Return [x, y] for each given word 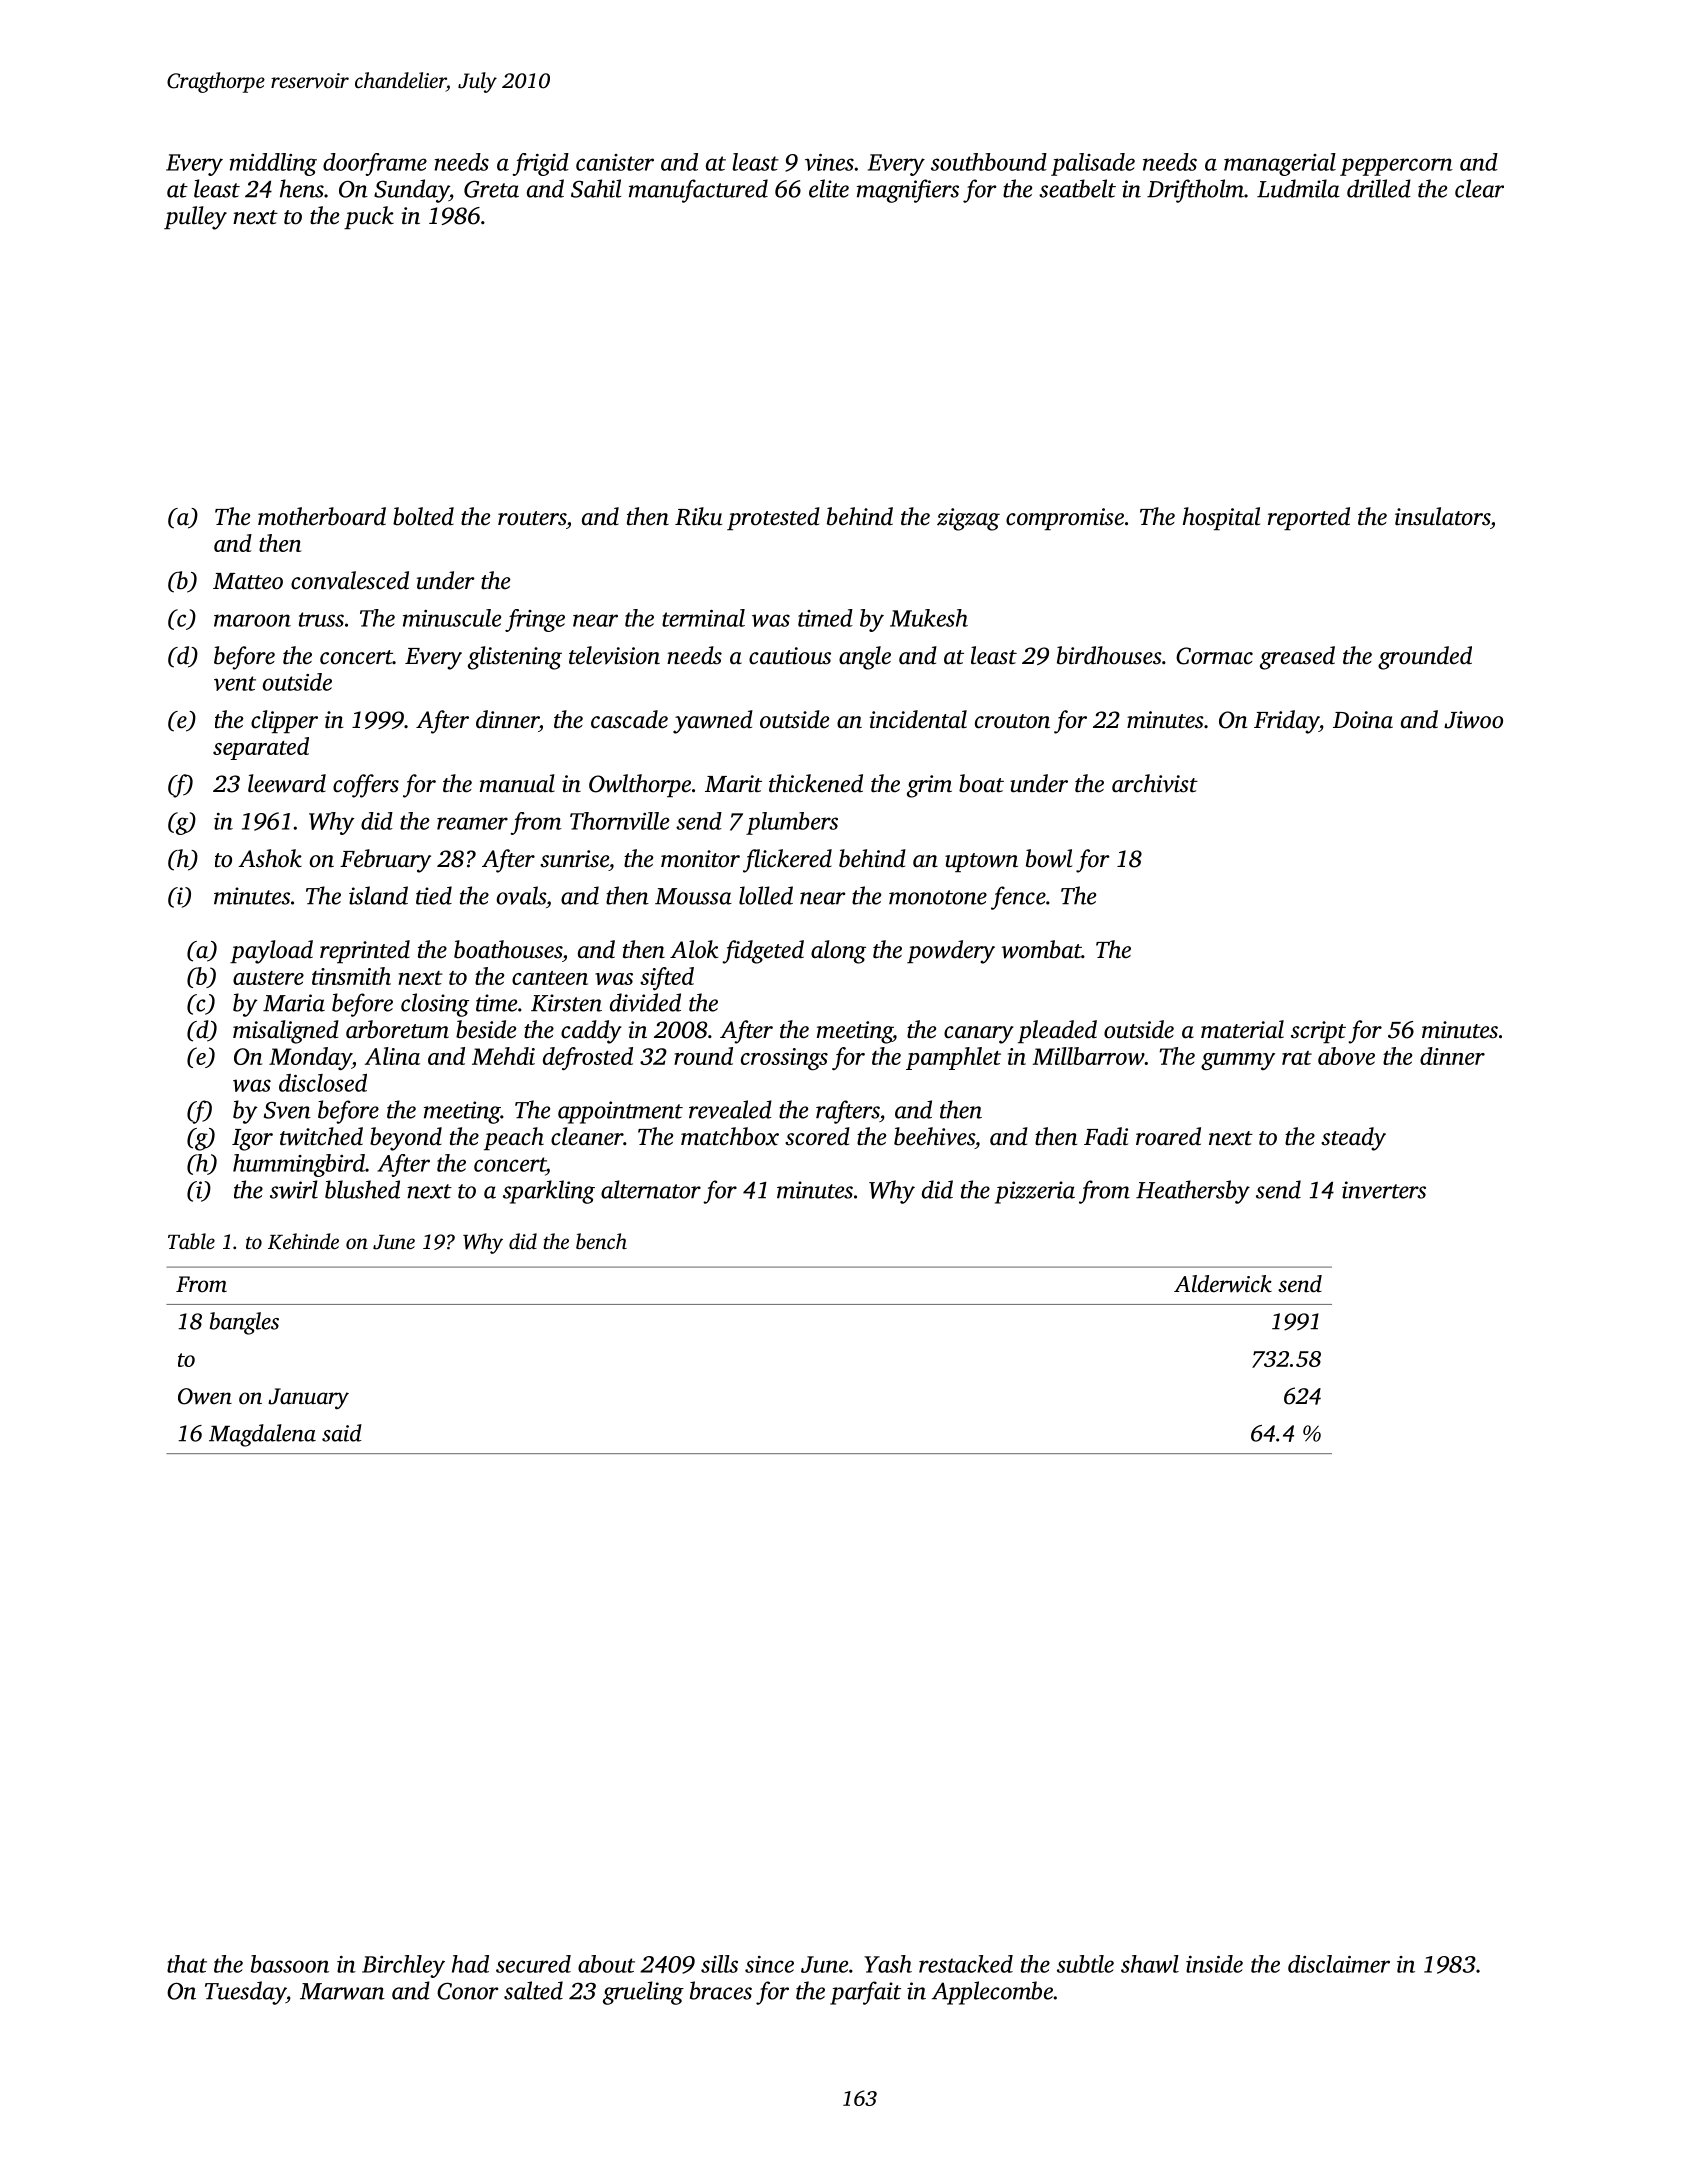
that [187, 1964]
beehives [934, 1136]
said [342, 1433]
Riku [698, 516]
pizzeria [1035, 1192]
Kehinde [303, 1241]
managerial [1280, 164]
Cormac [1214, 656]
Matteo [248, 581]
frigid [540, 164]
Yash [888, 1964]
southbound [989, 162]
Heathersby [1193, 1192]
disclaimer [1339, 1964]
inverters [1384, 1190]
